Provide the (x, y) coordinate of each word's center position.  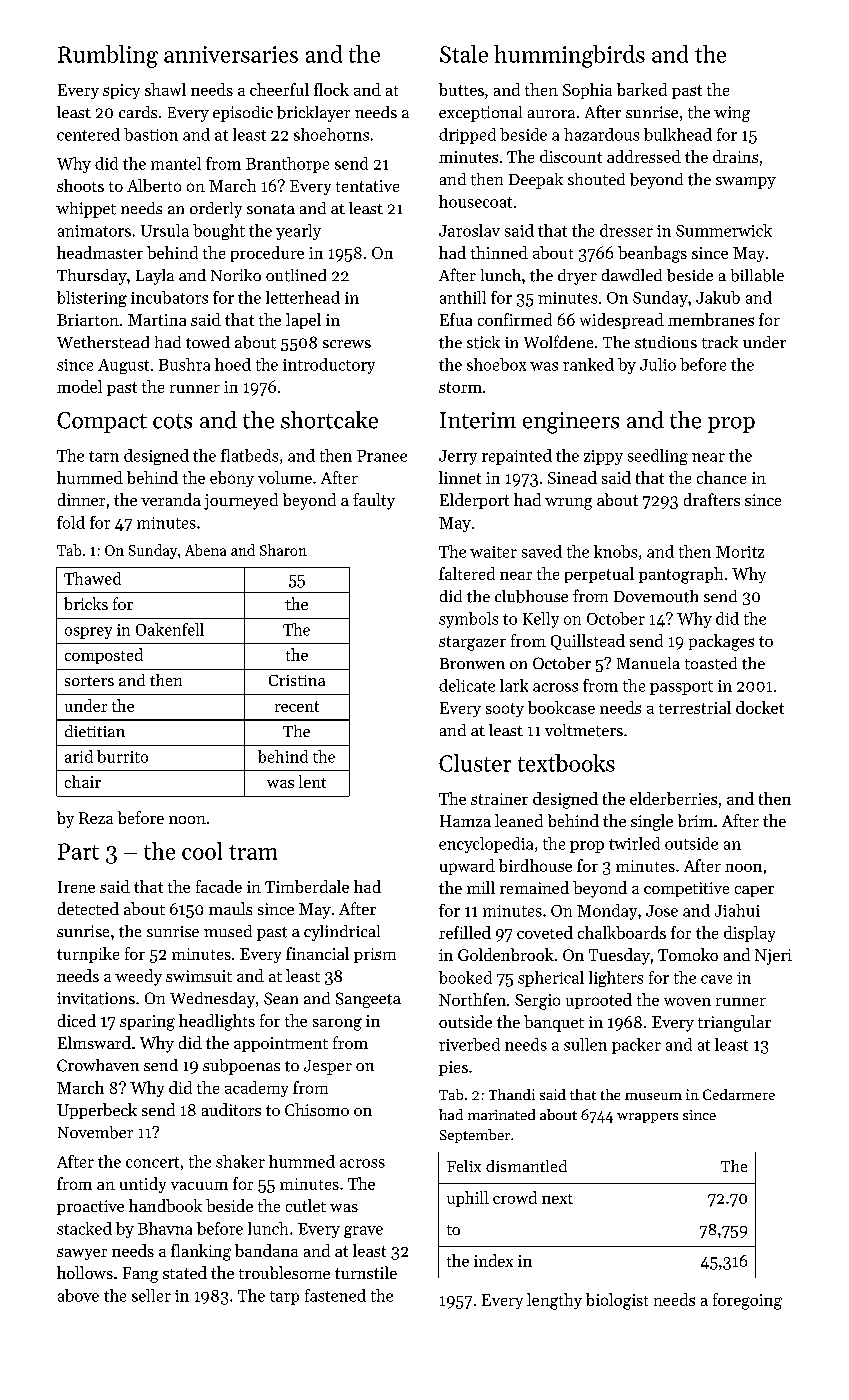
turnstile (366, 1272)
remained (534, 887)
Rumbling (108, 56)
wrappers (647, 1118)
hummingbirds (569, 56)
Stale (464, 54)
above (78, 1295)
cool (202, 851)
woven (687, 1001)
